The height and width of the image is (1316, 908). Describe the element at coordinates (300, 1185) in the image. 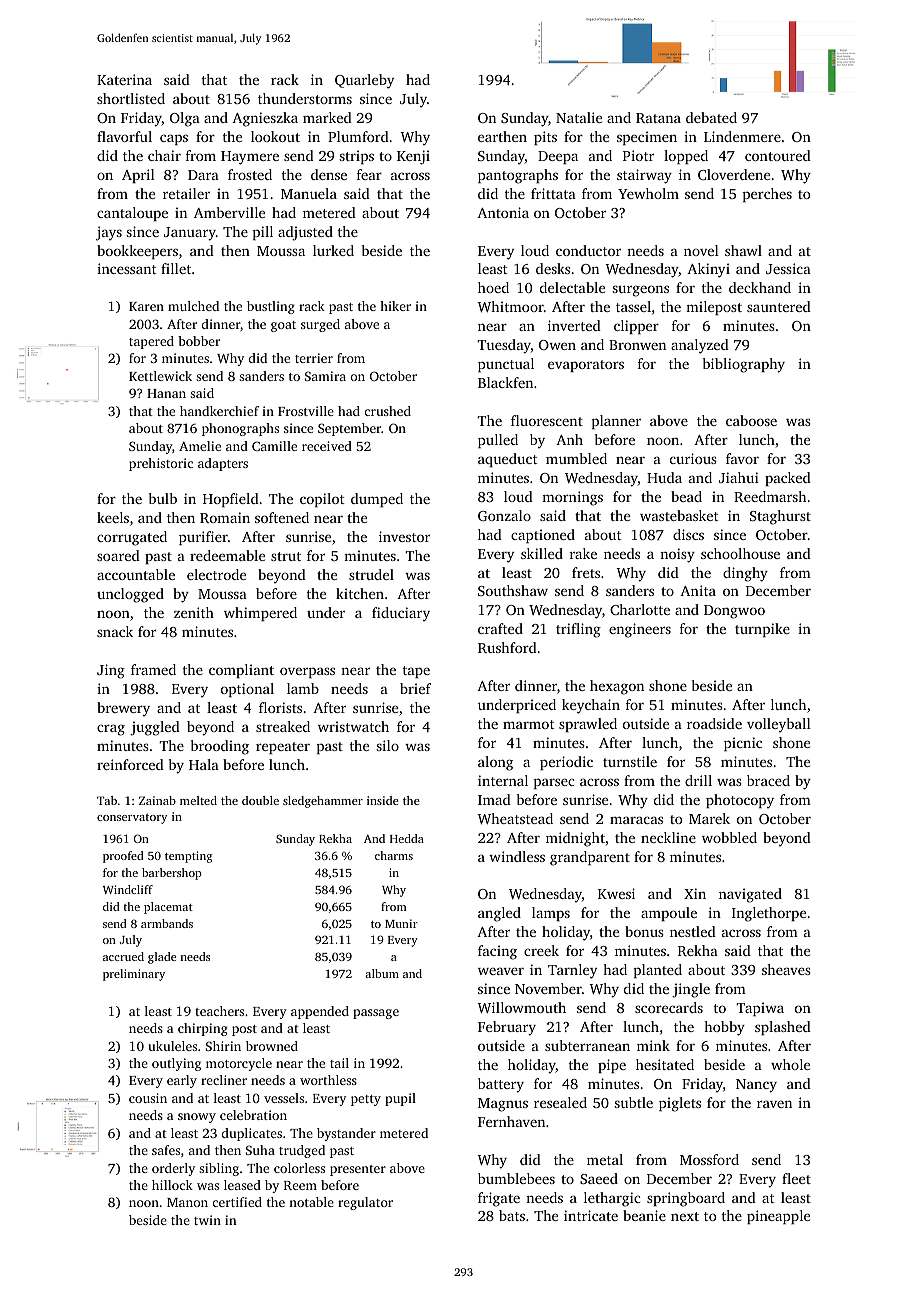

I see `Reem` at that location.
